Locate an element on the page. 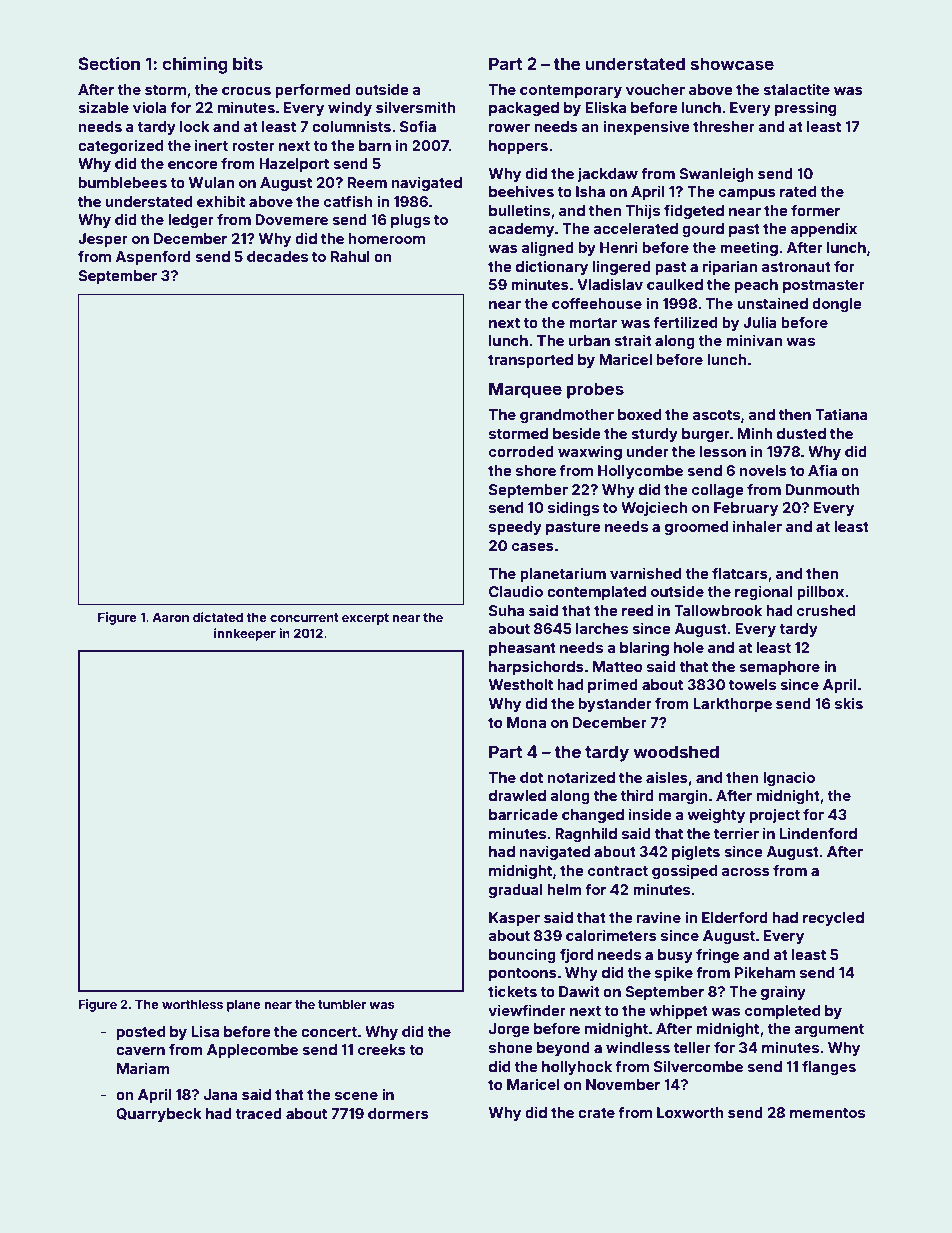  contemporary is located at coordinates (571, 91).
